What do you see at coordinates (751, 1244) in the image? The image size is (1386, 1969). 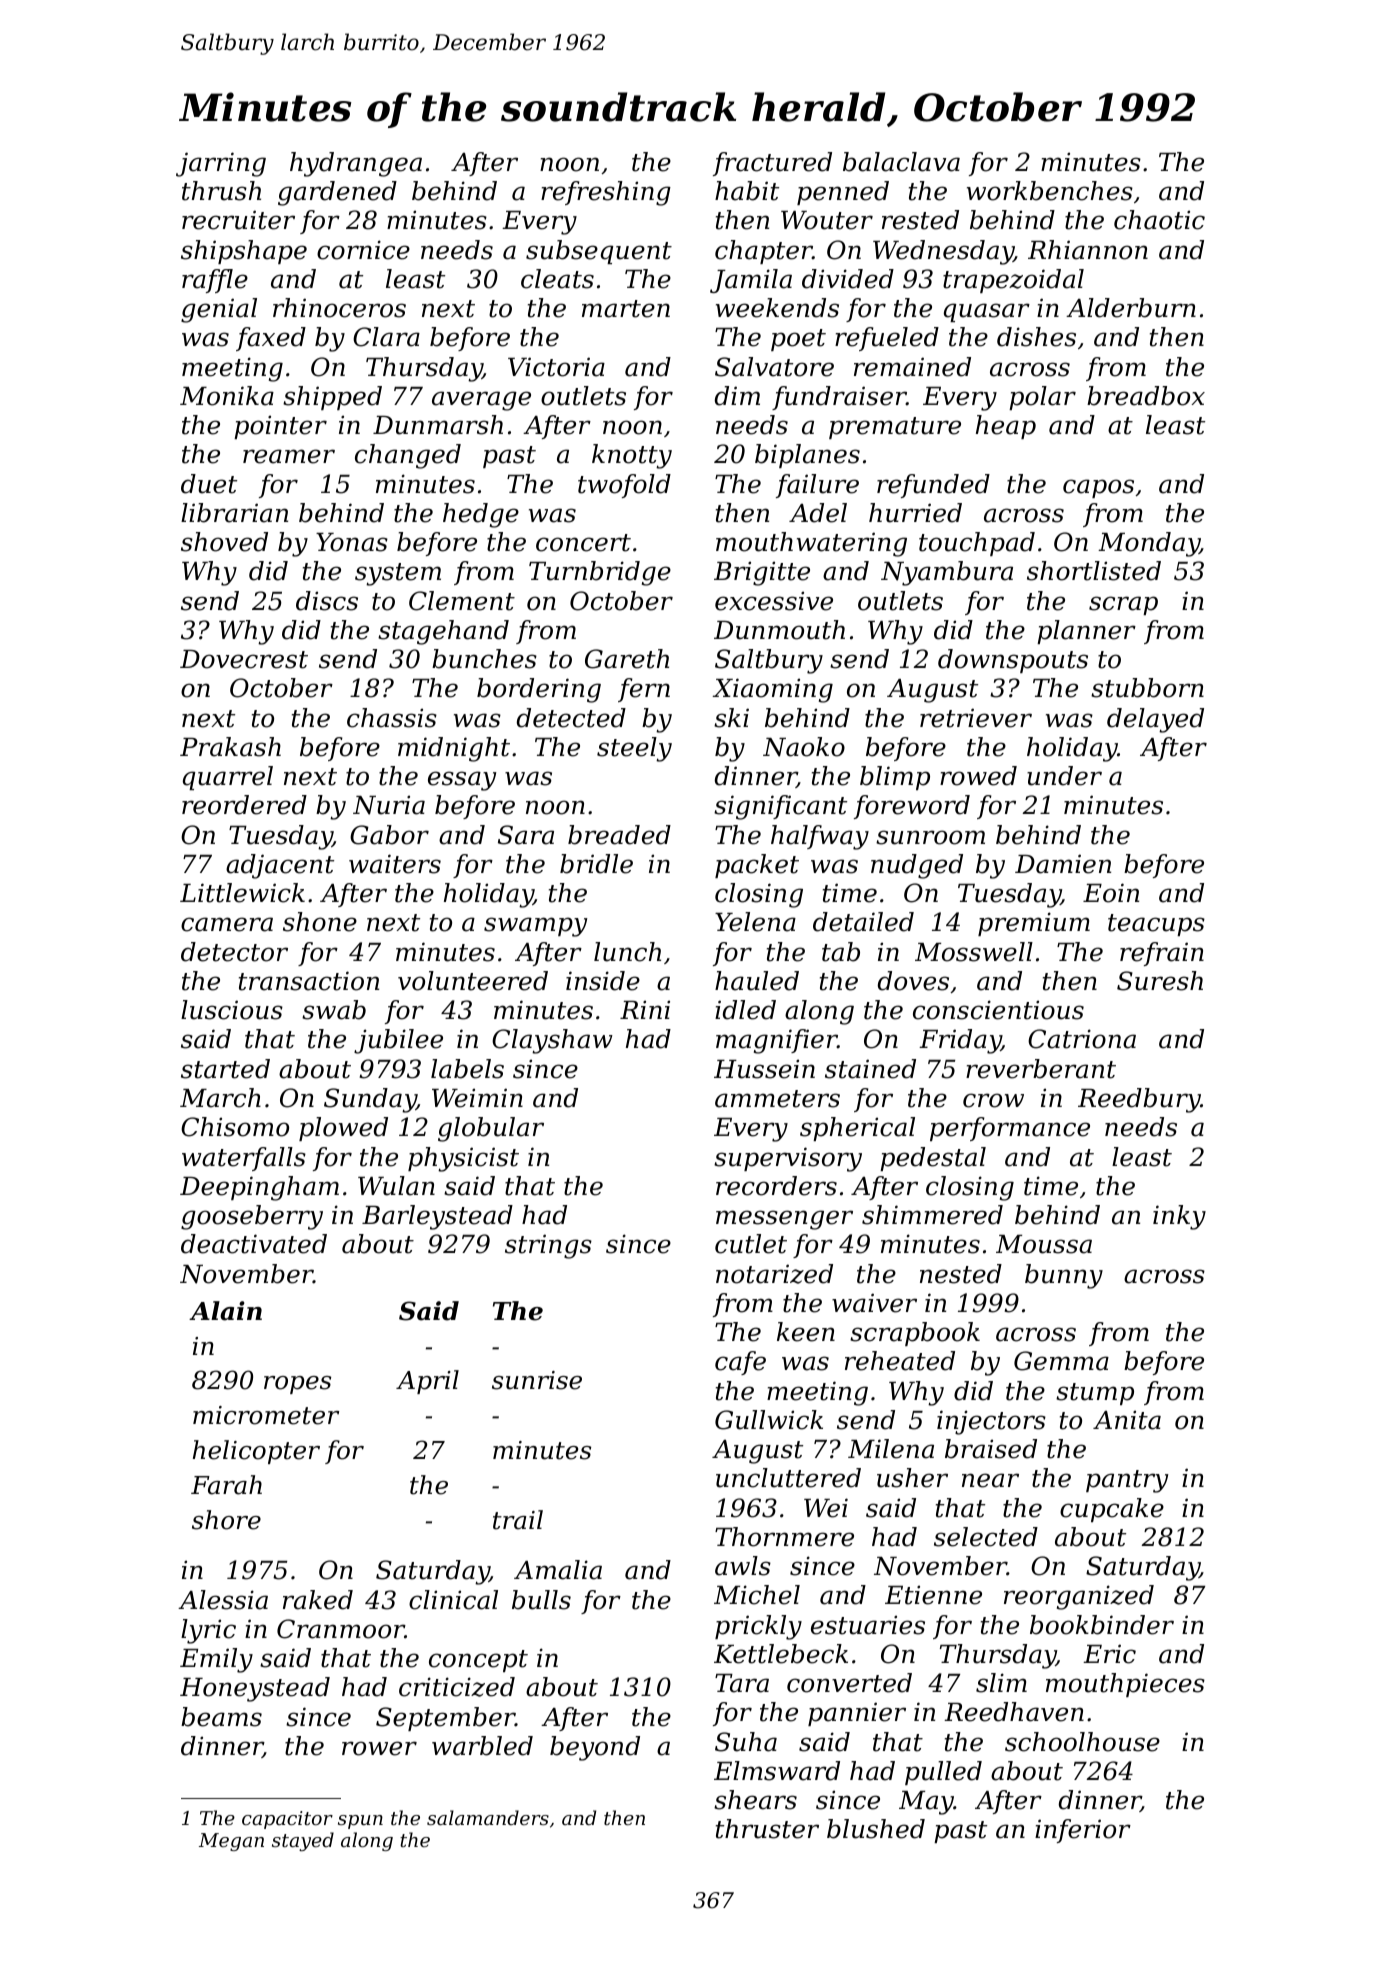 I see `cutlet` at bounding box center [751, 1244].
